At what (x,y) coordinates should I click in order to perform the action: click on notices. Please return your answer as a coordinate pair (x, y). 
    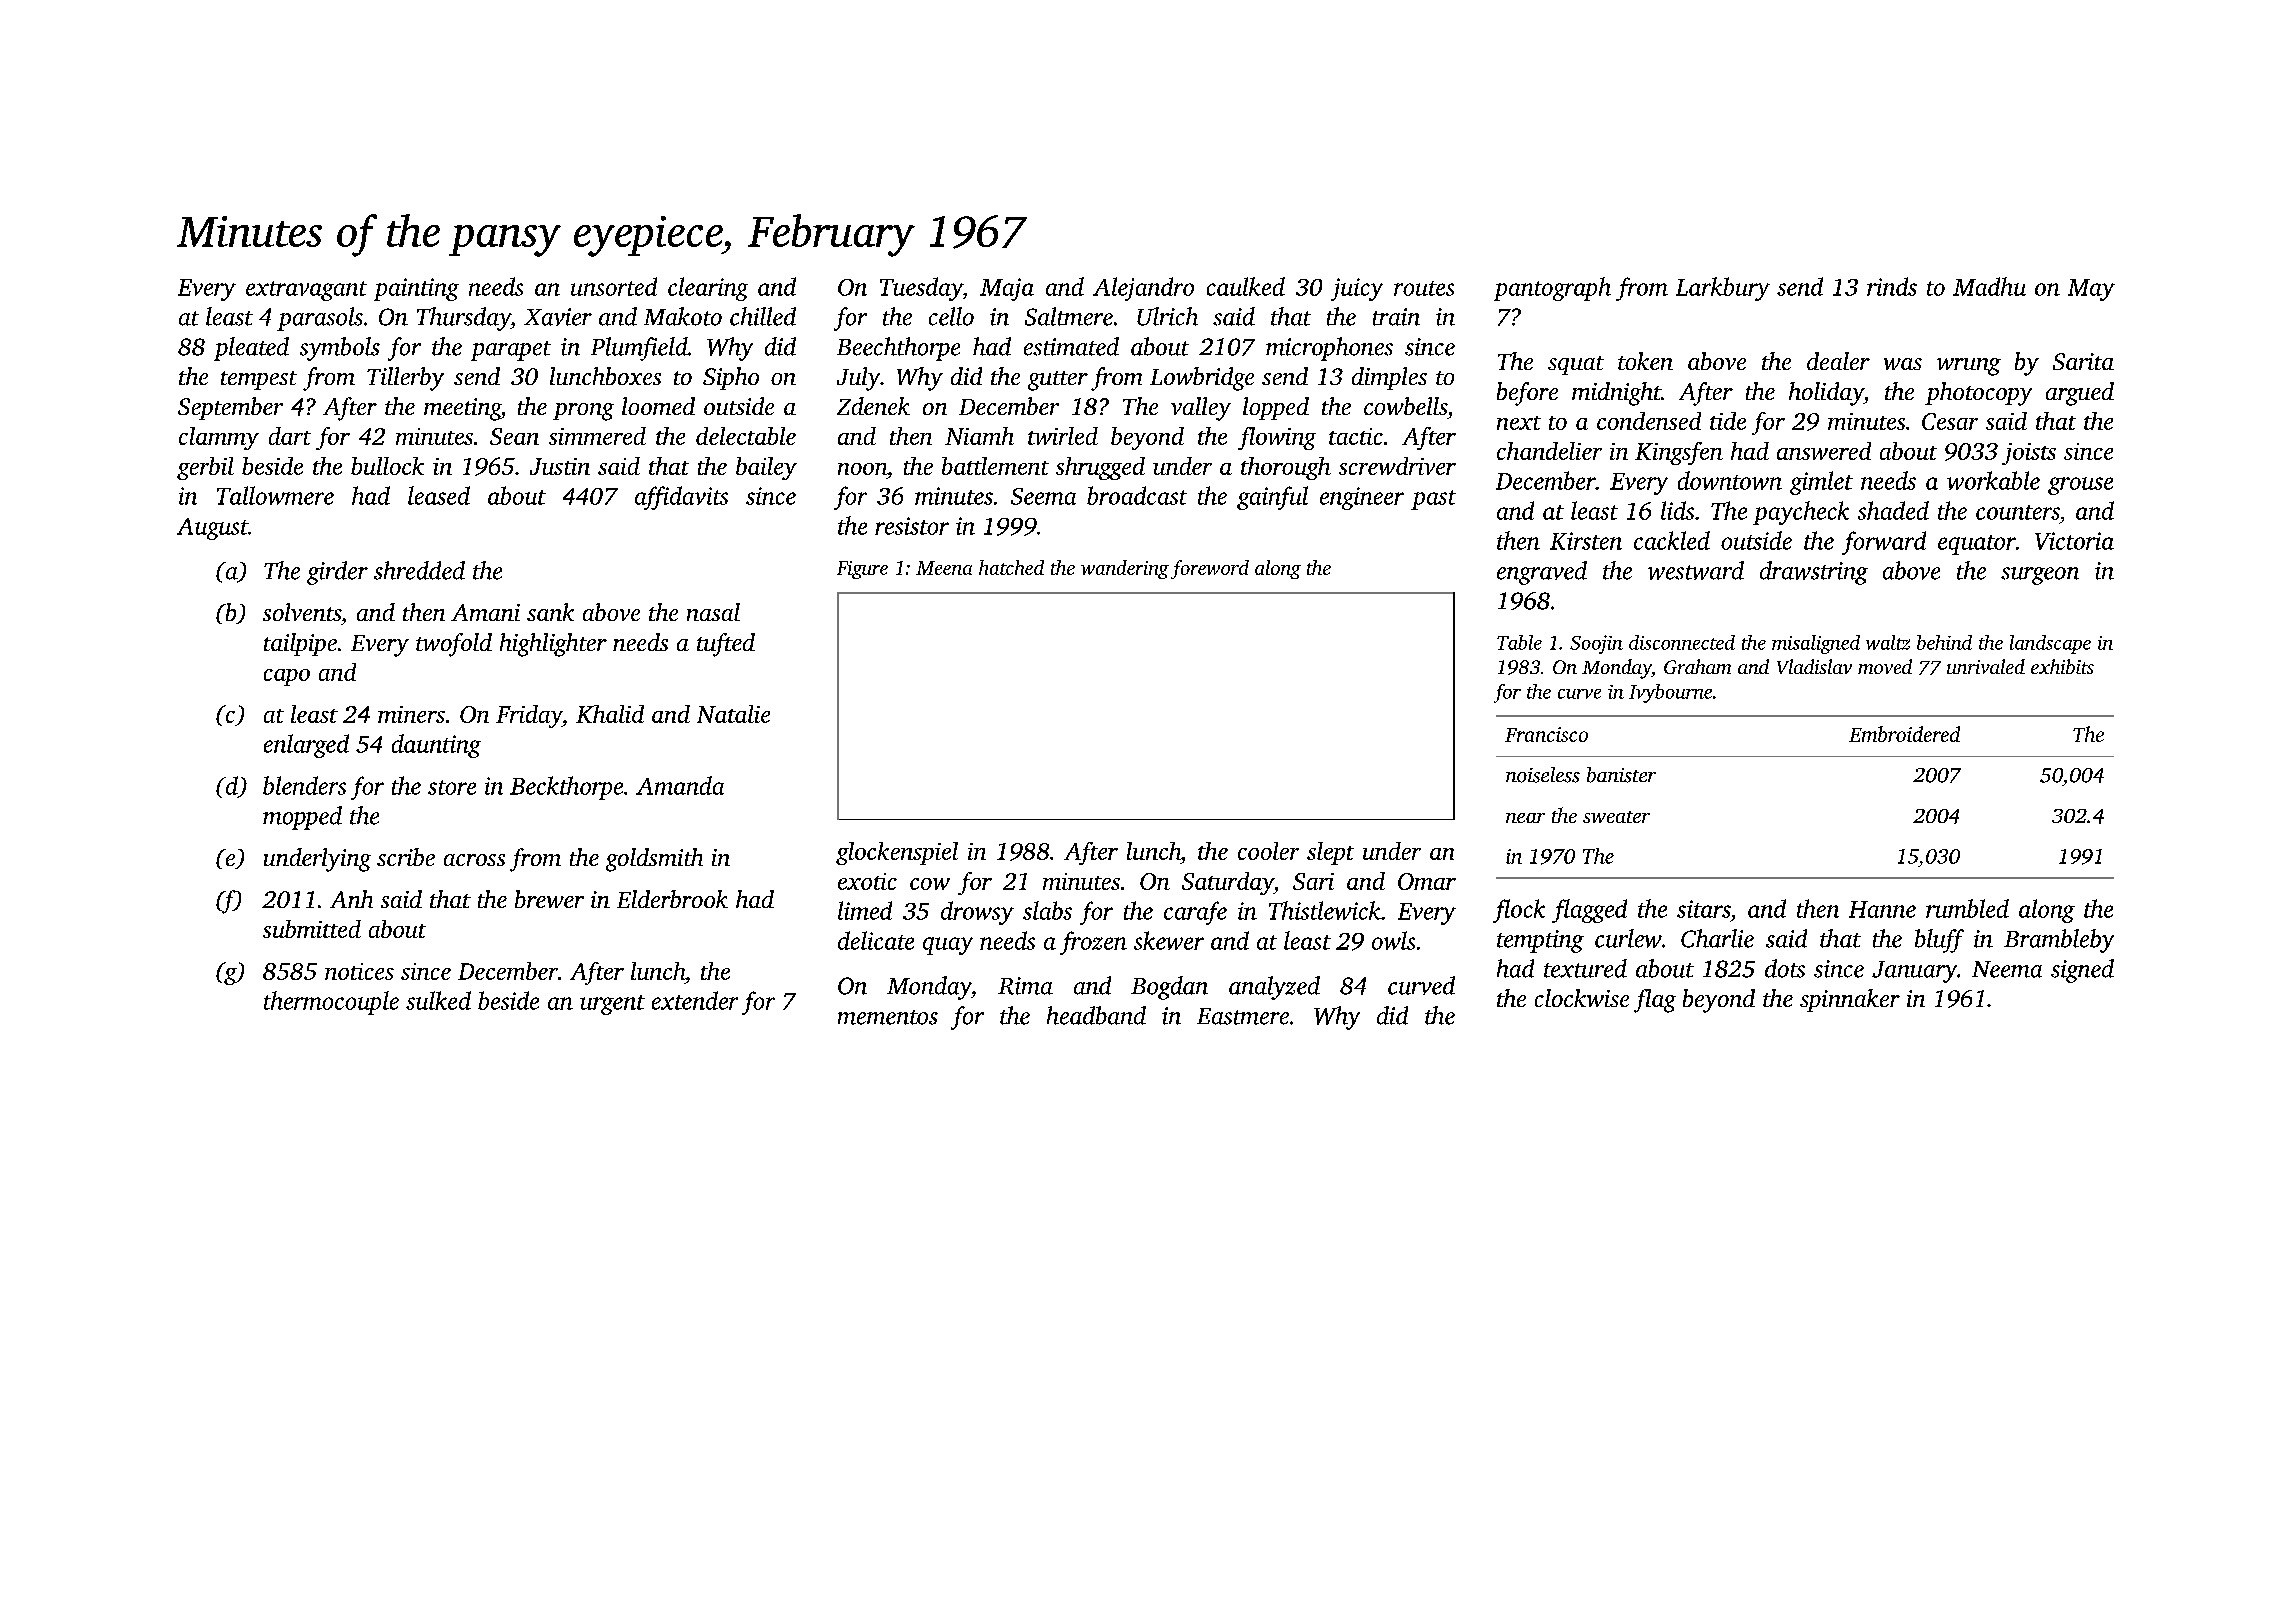
    Looking at the image, I should click on (359, 971).
